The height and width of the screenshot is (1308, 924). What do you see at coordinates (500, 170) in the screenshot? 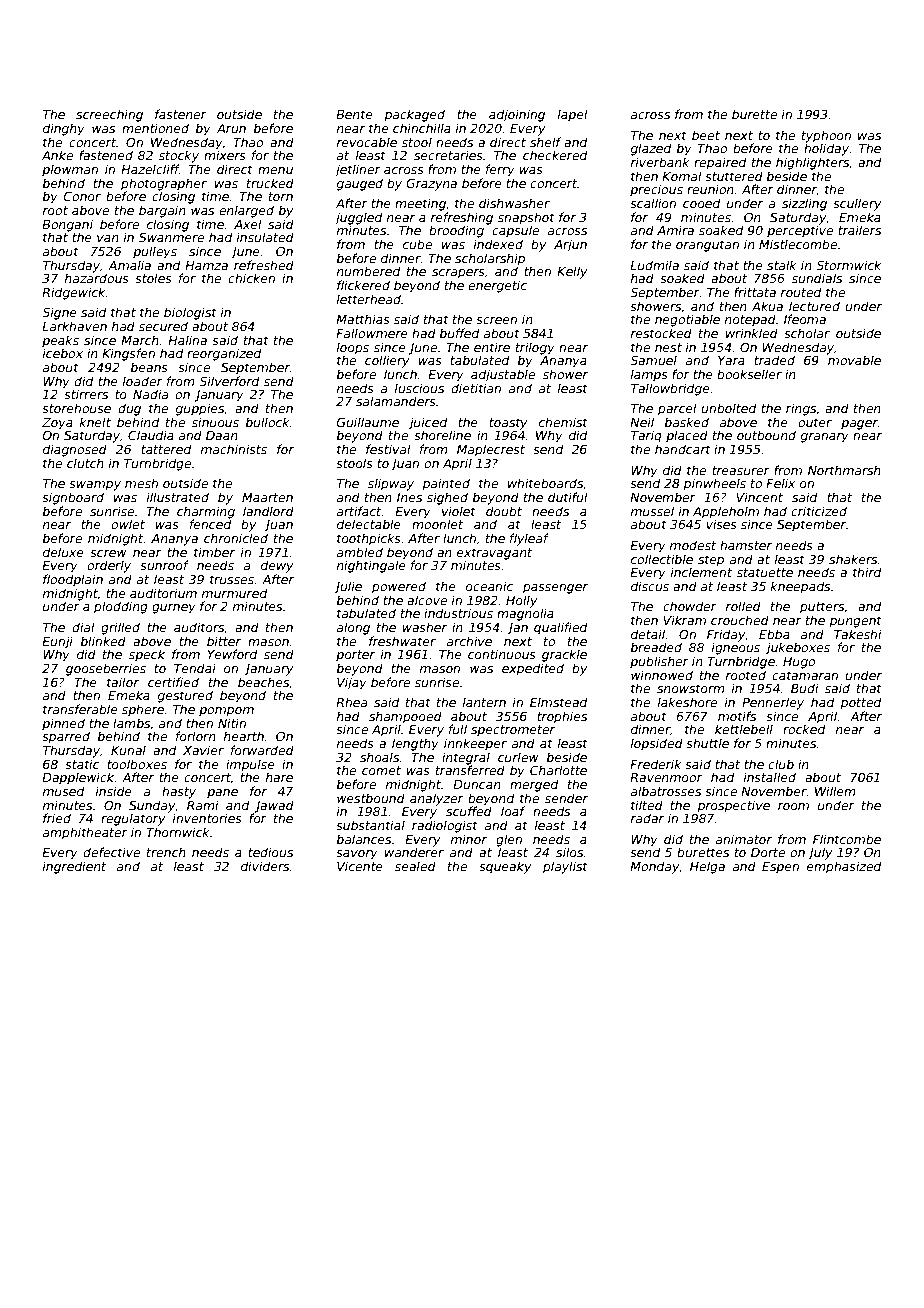
I see `ferry` at bounding box center [500, 170].
